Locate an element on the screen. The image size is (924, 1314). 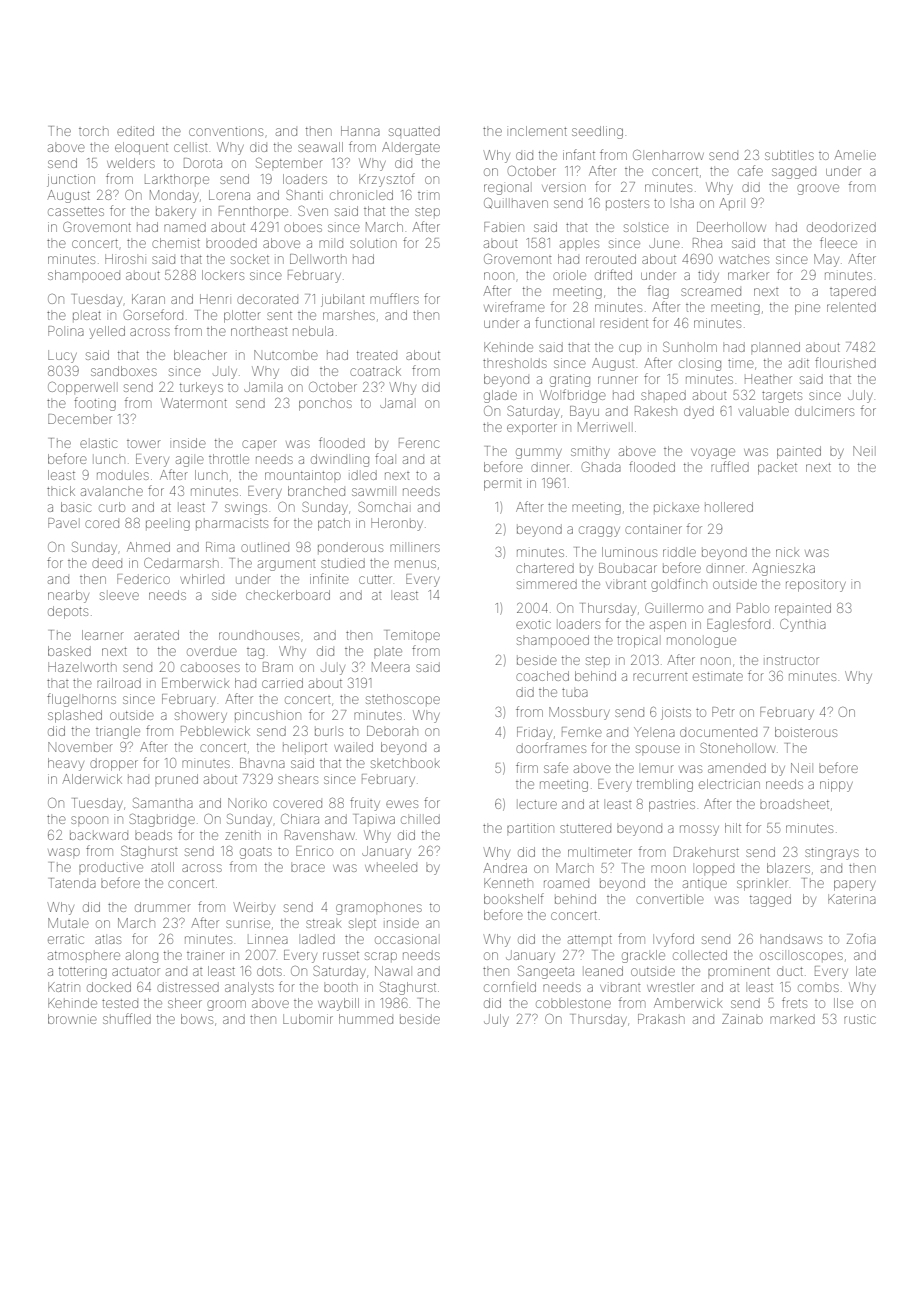
sleeve is located at coordinates (119, 596).
